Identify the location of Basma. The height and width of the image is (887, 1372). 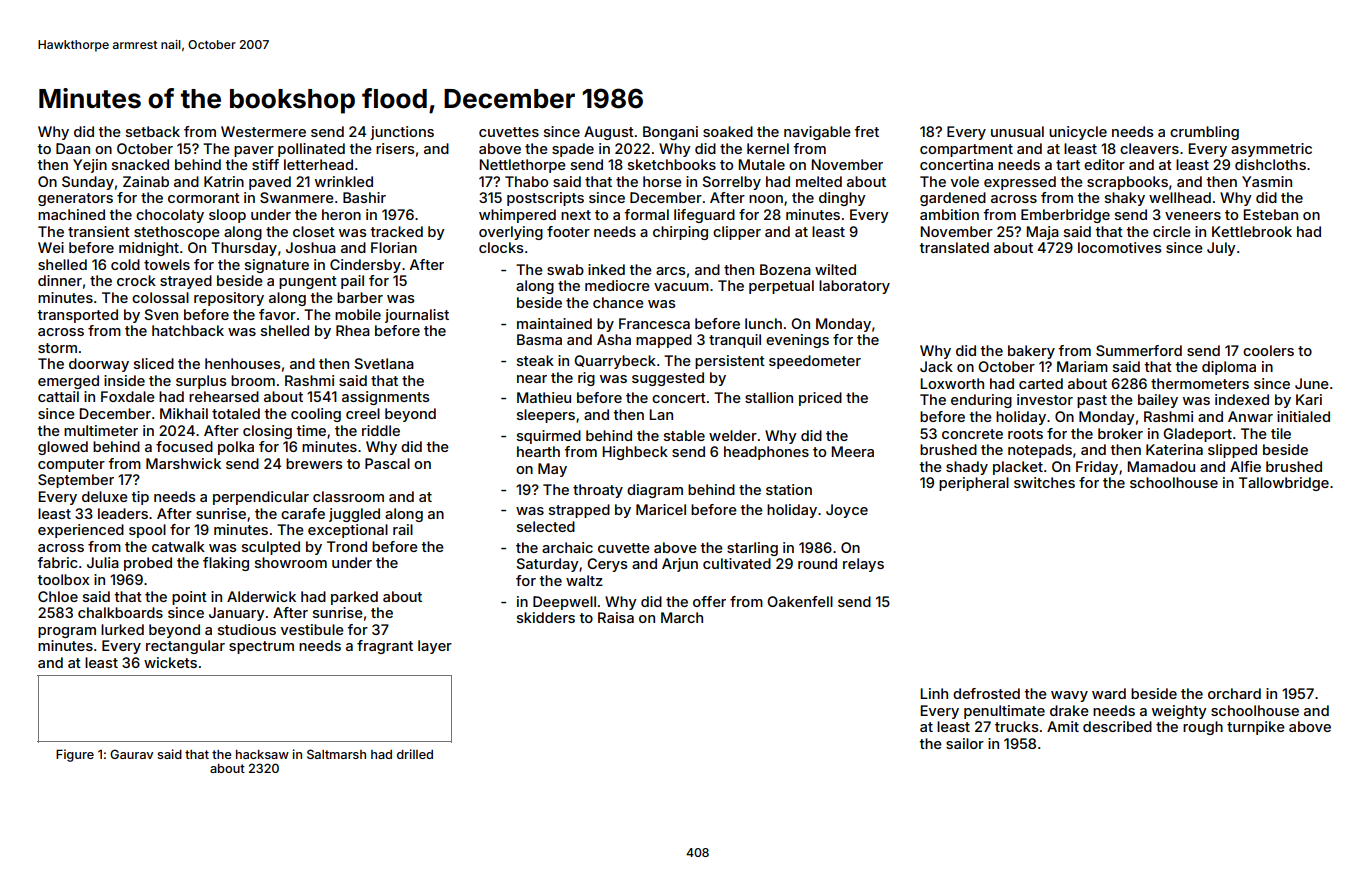
(539, 339).
